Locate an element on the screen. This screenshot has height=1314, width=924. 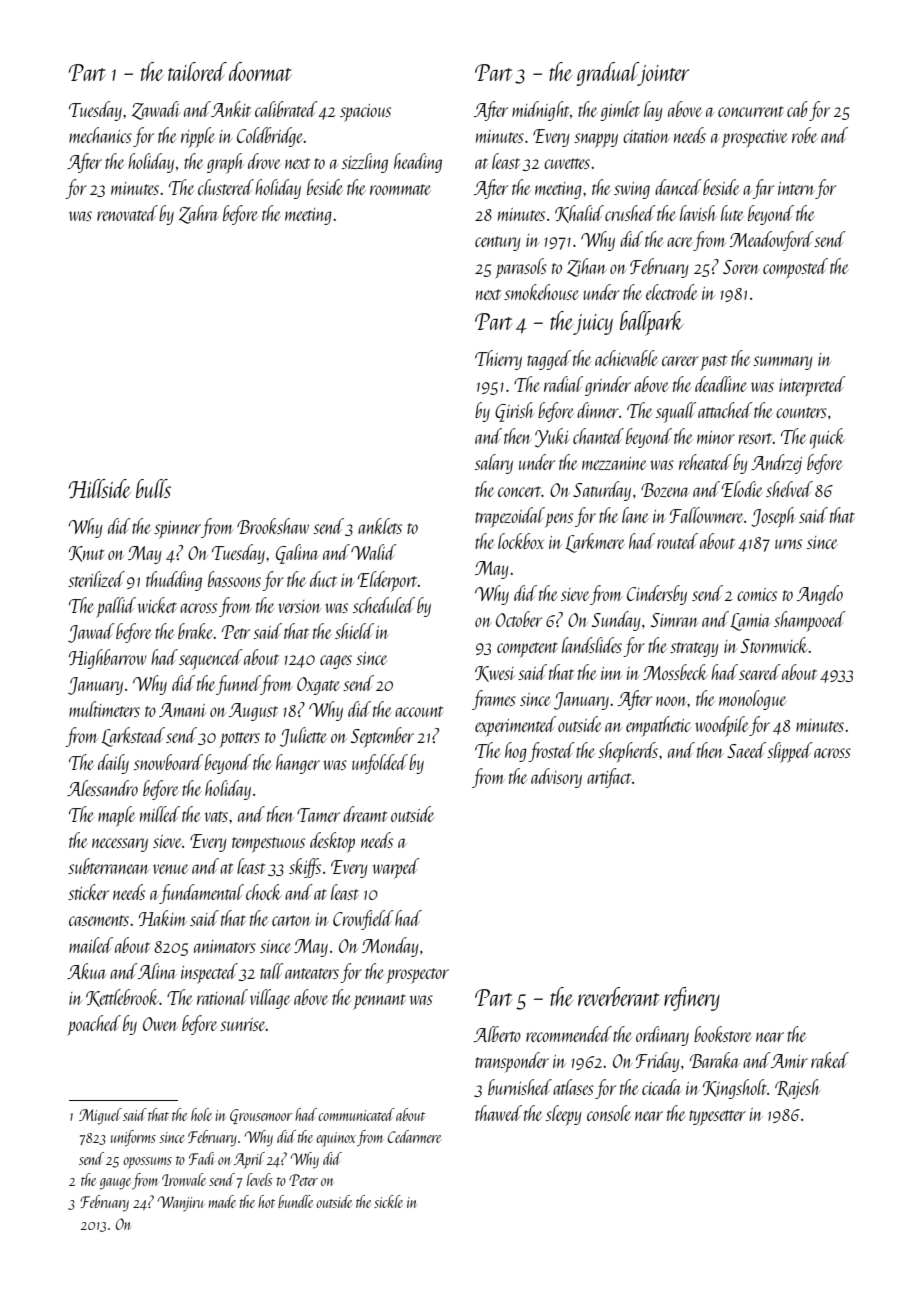
seared is located at coordinates (760, 672).
